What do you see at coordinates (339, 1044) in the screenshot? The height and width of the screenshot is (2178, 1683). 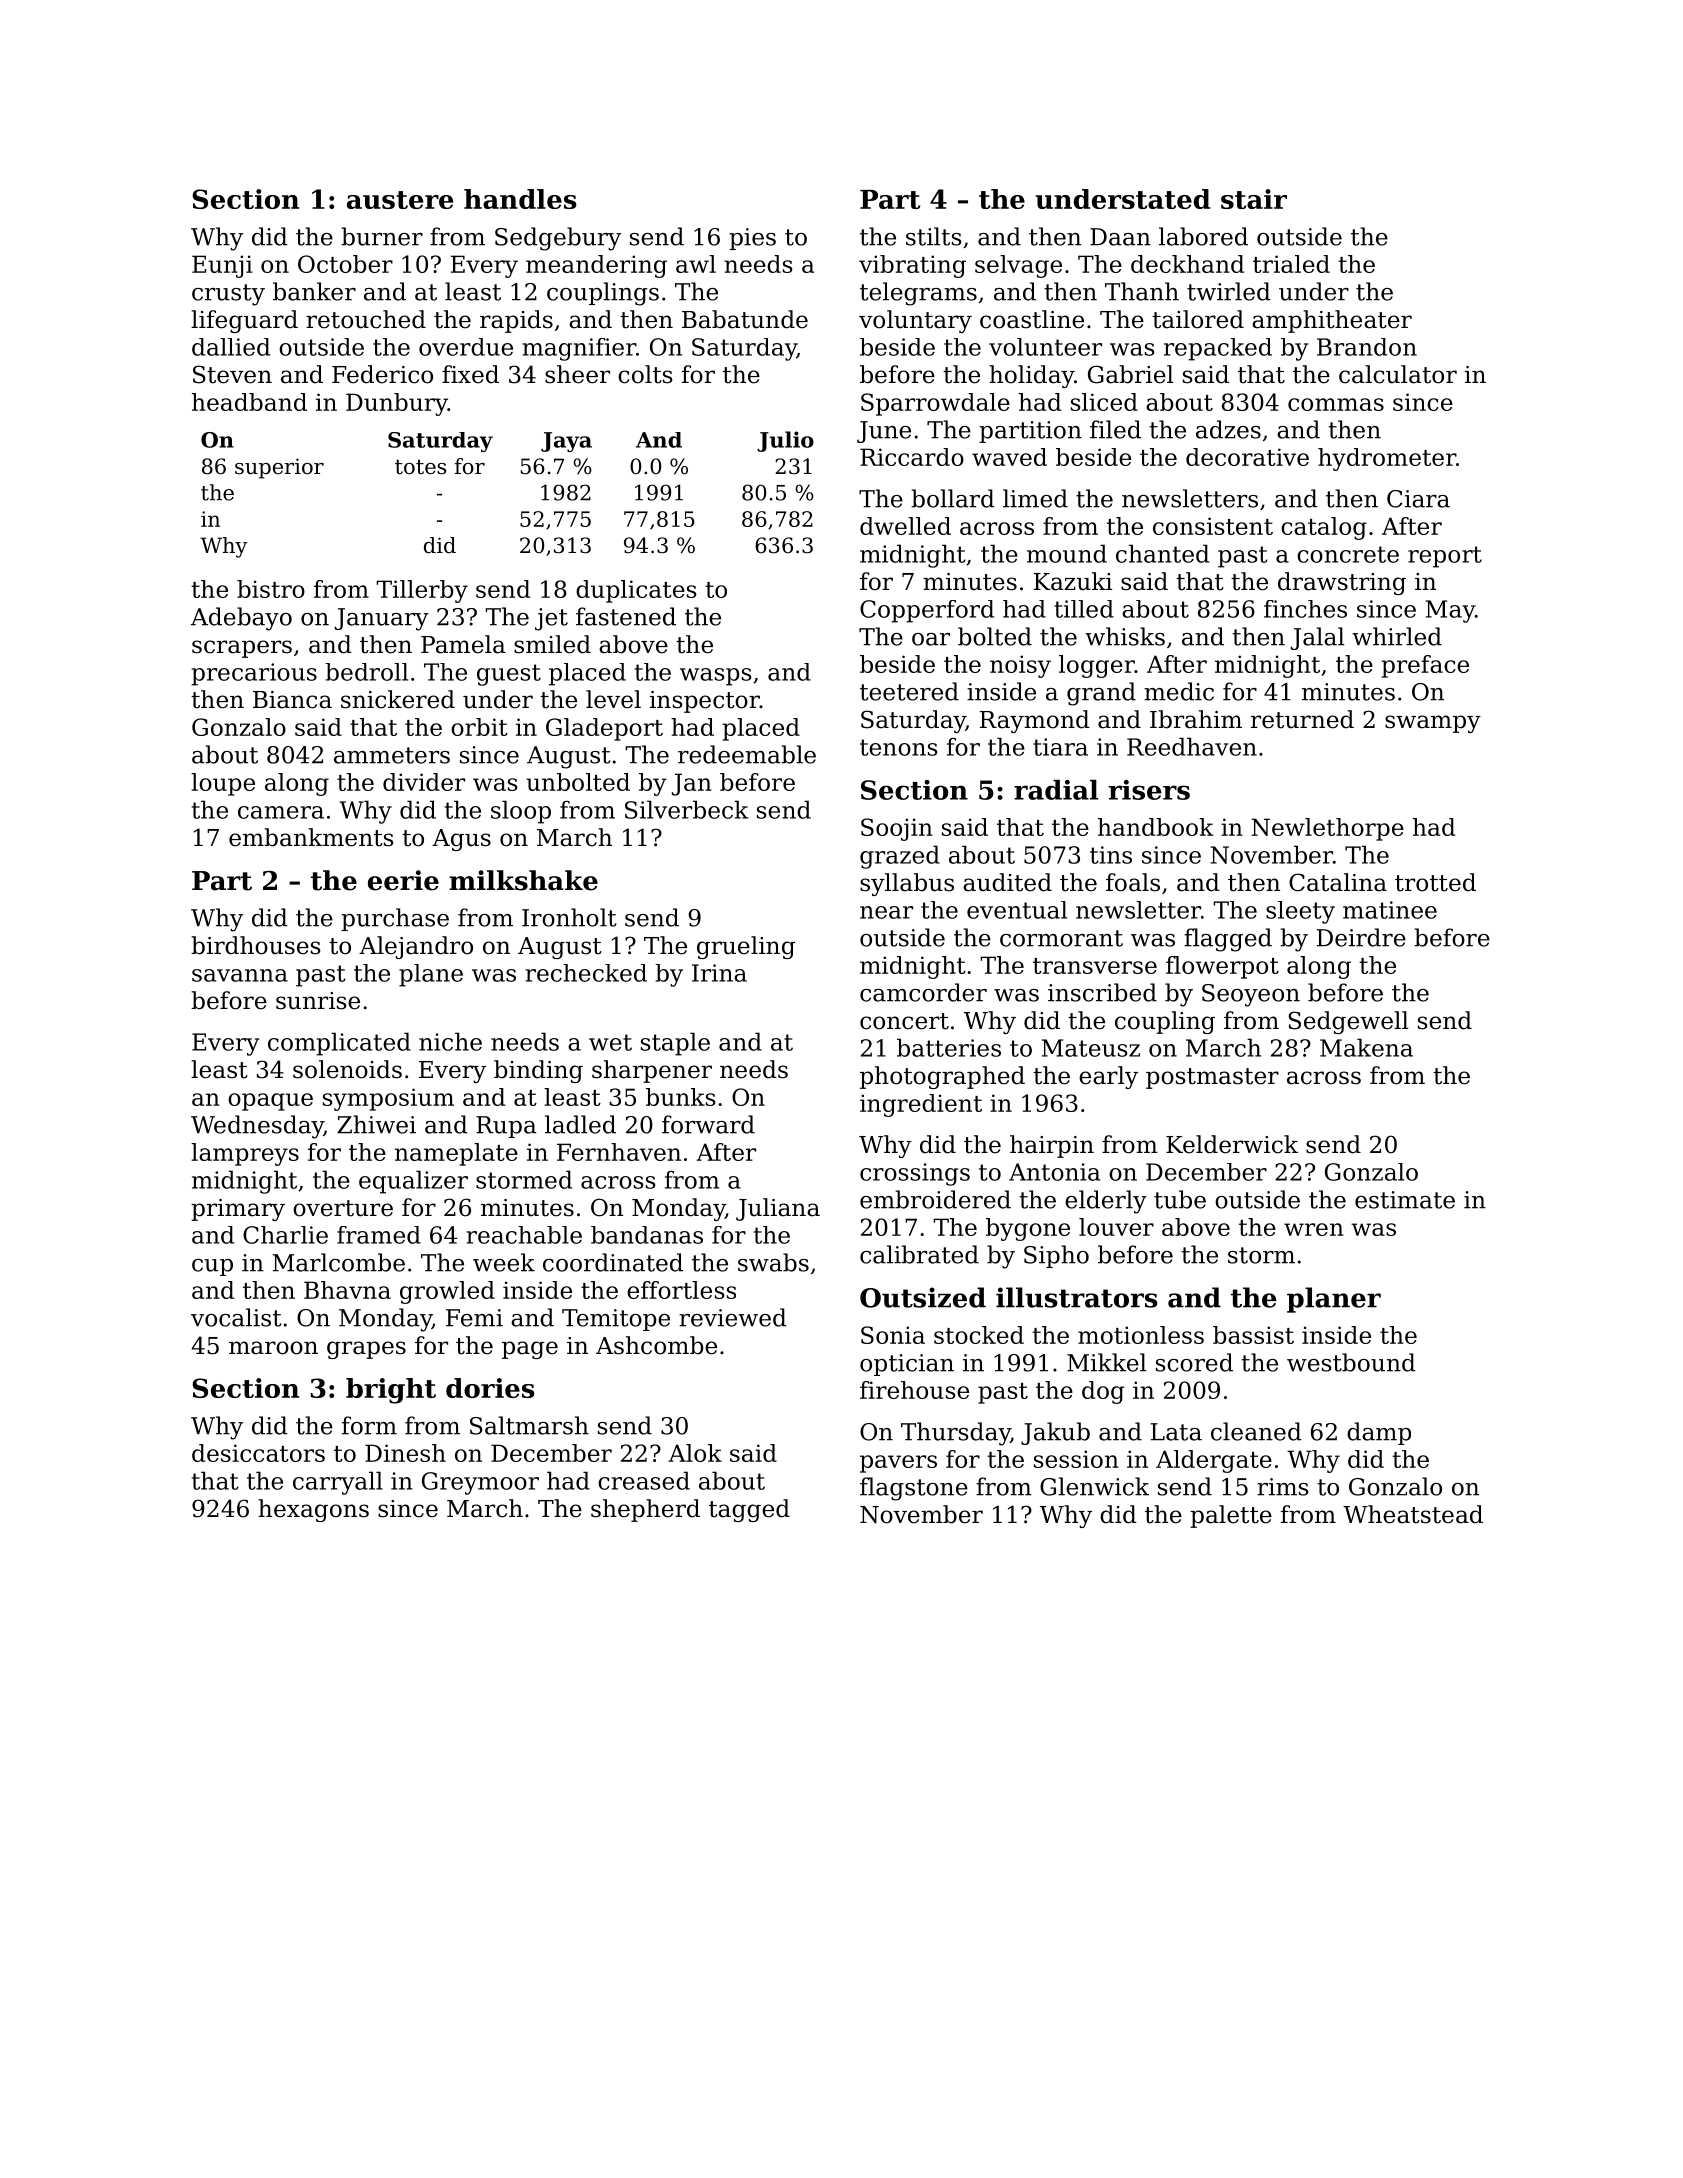 I see `complicated` at bounding box center [339, 1044].
